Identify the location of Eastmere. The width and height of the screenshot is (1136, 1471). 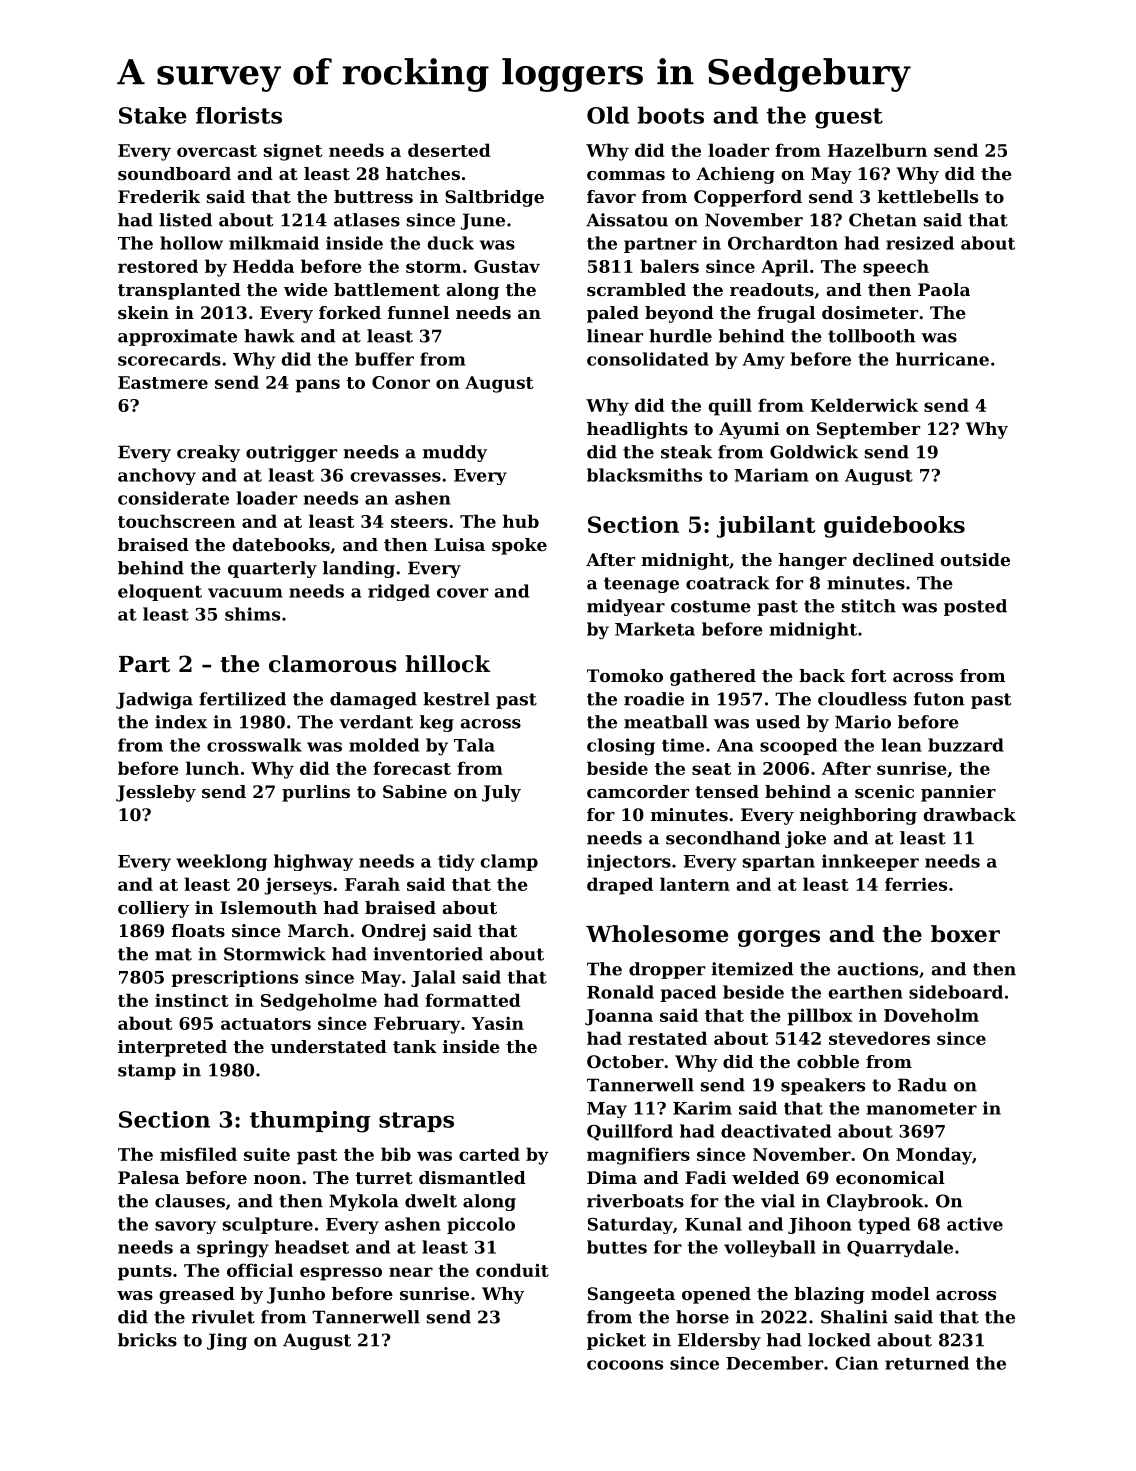
(163, 382).
